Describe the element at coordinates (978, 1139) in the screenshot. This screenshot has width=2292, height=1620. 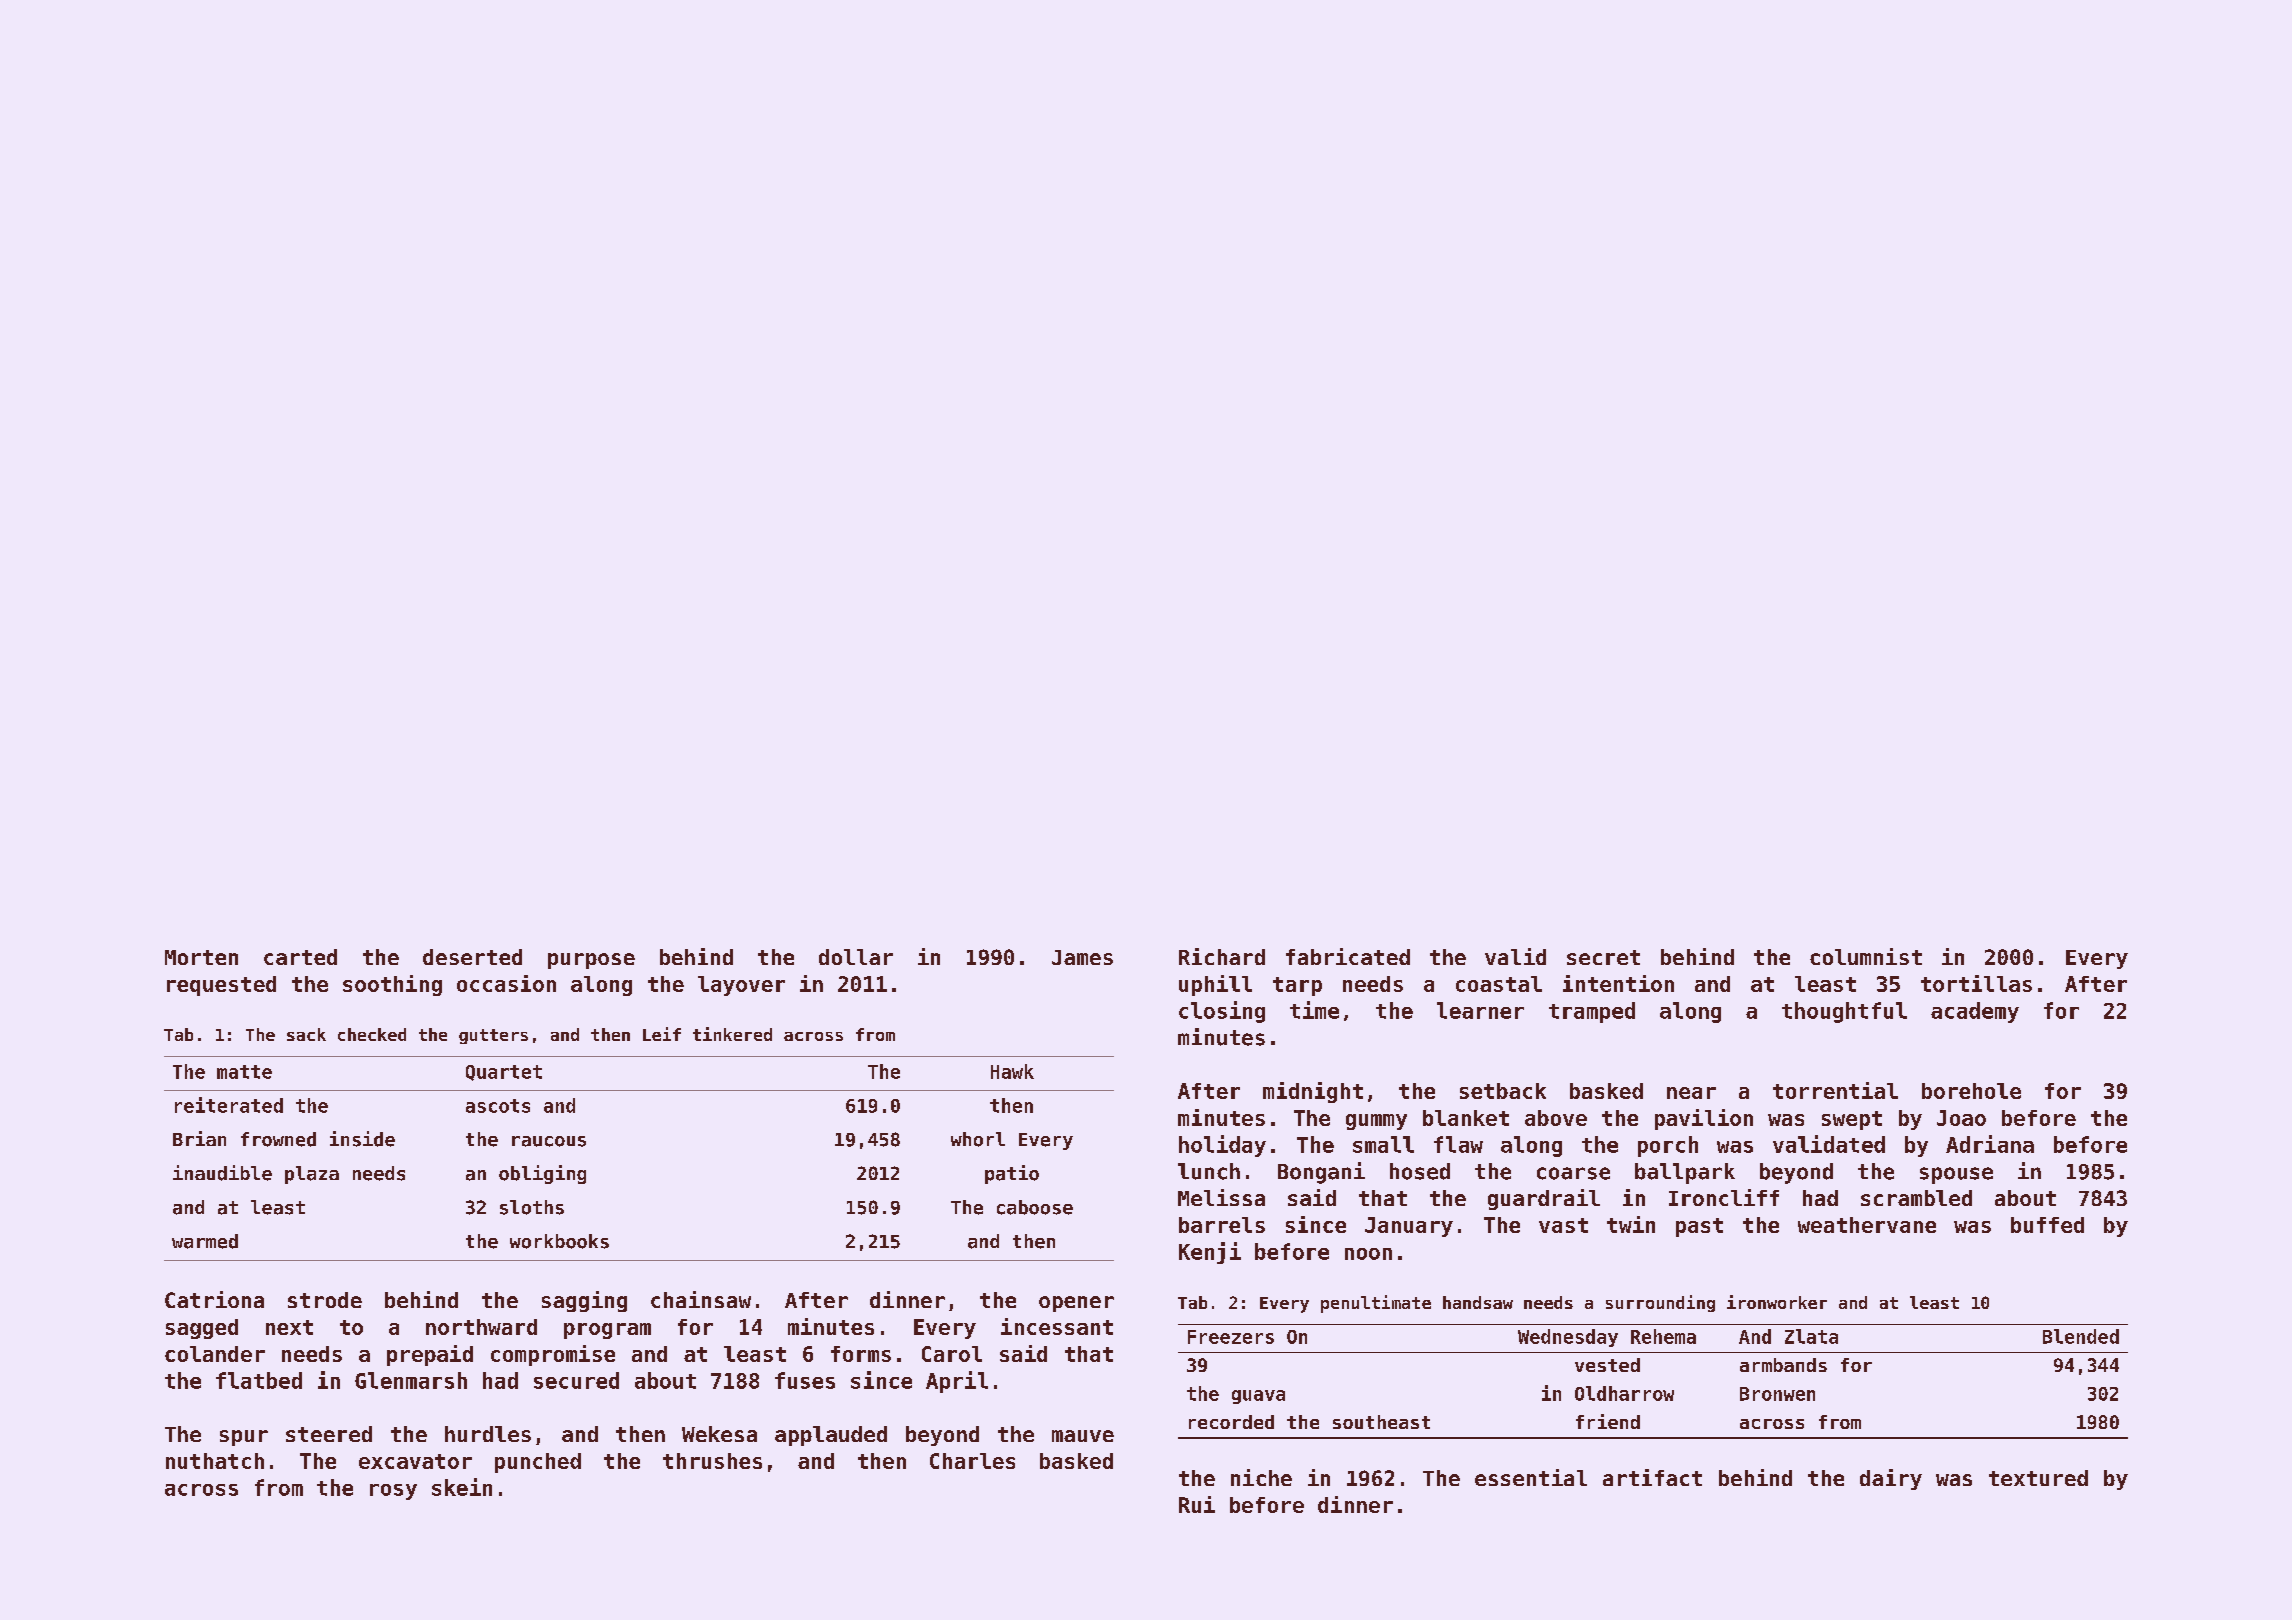
I see `whorl` at that location.
